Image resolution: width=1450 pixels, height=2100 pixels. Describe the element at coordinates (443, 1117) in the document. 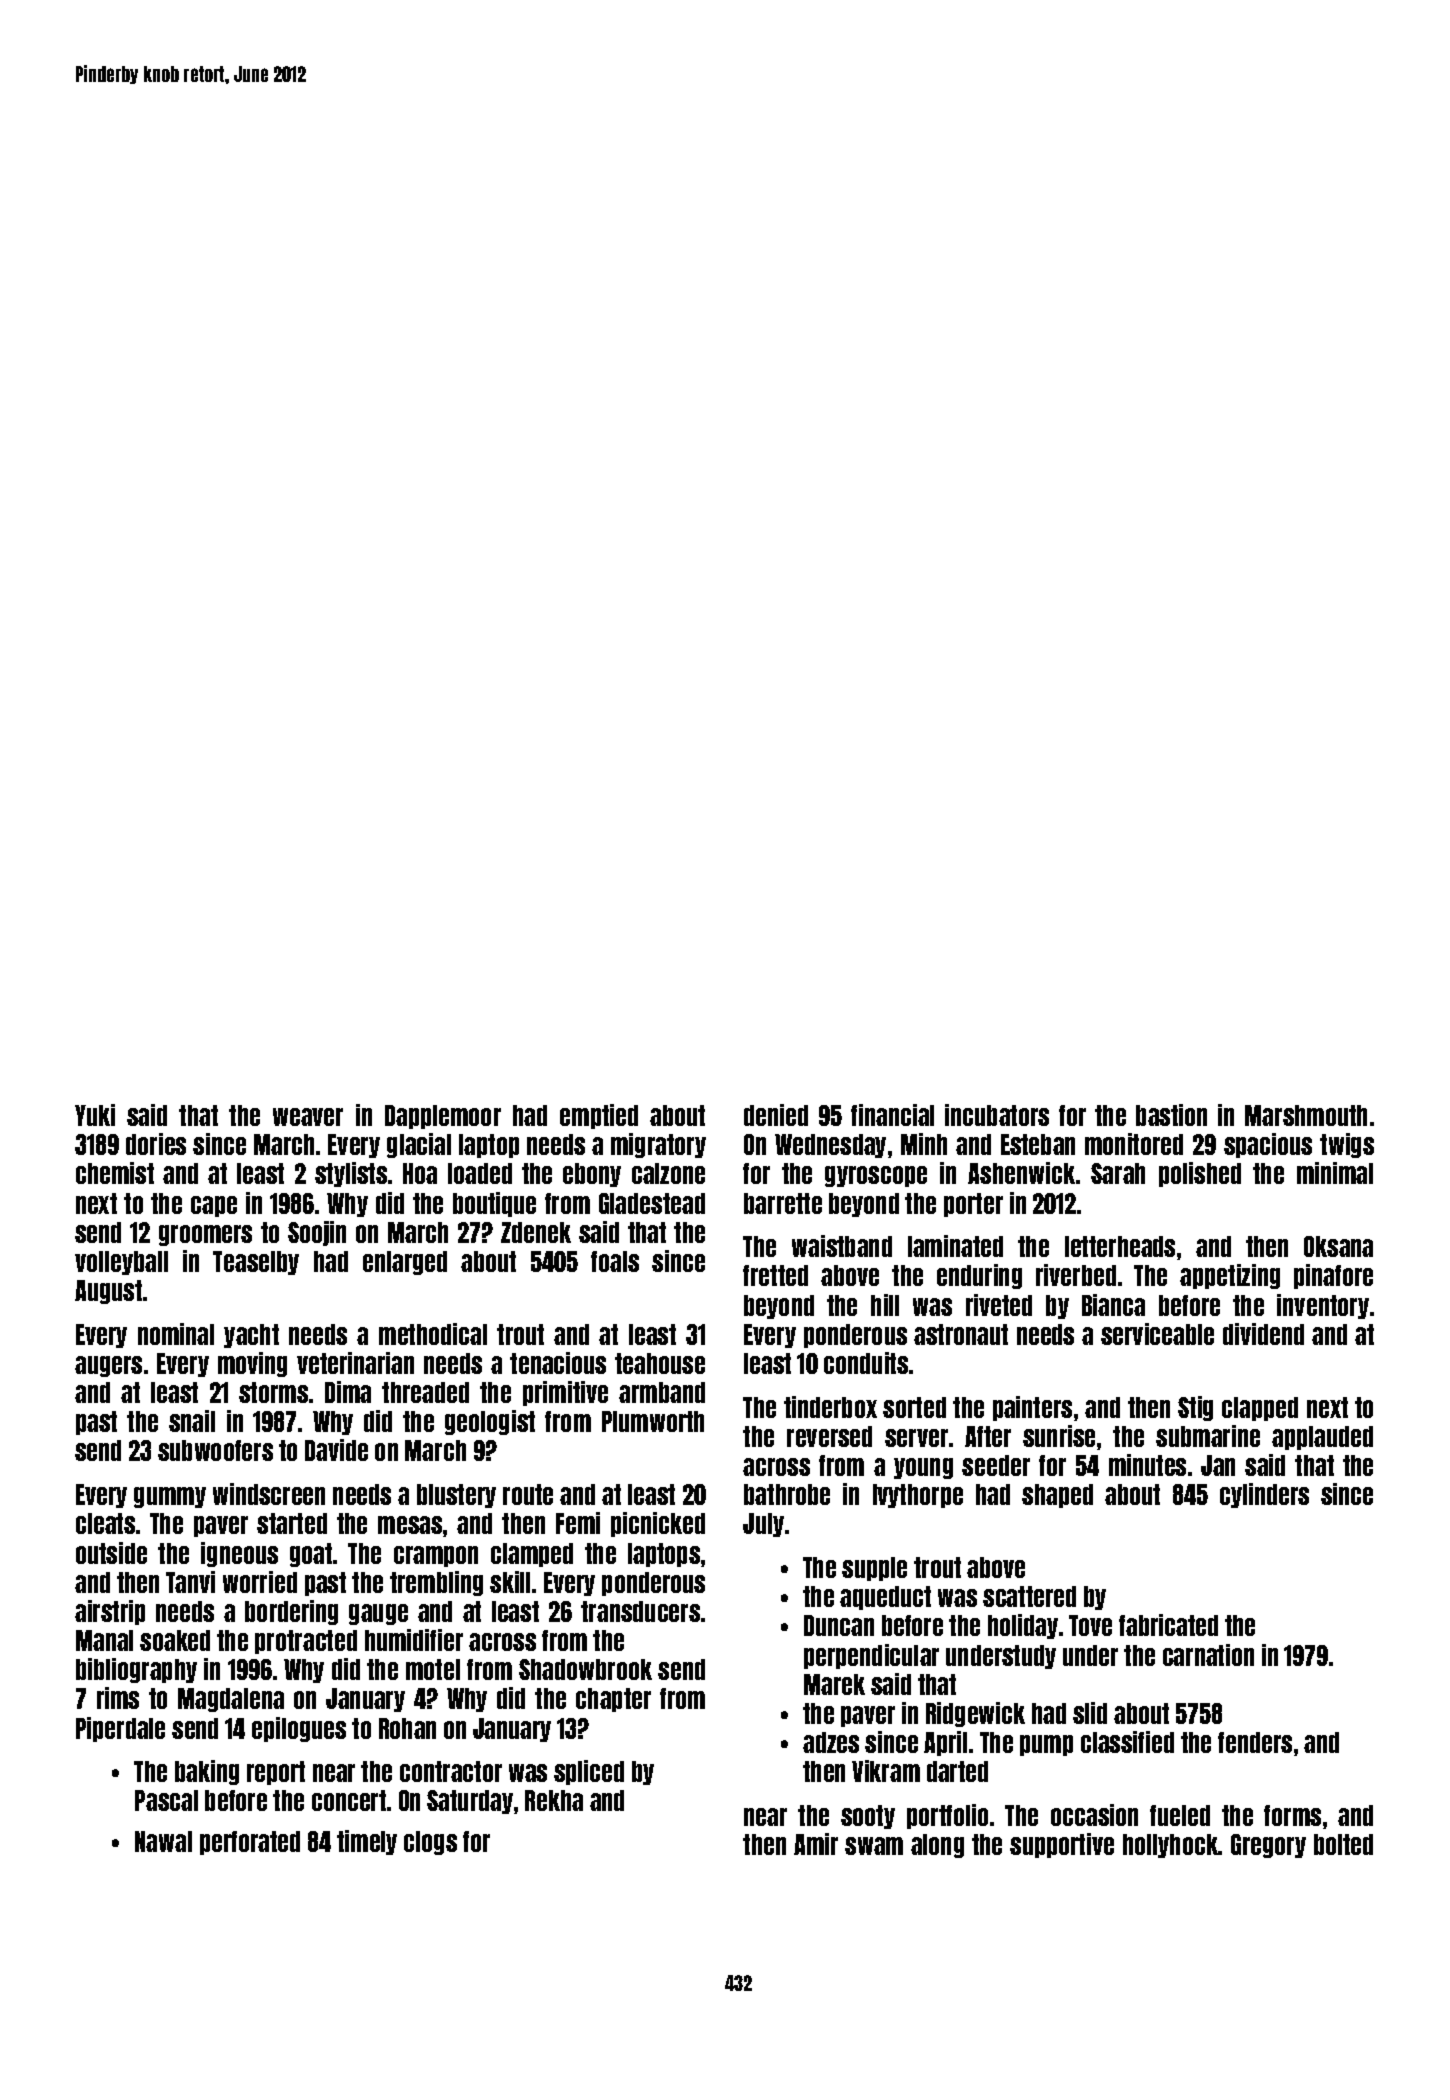

I see `Dapplemoor` at that location.
